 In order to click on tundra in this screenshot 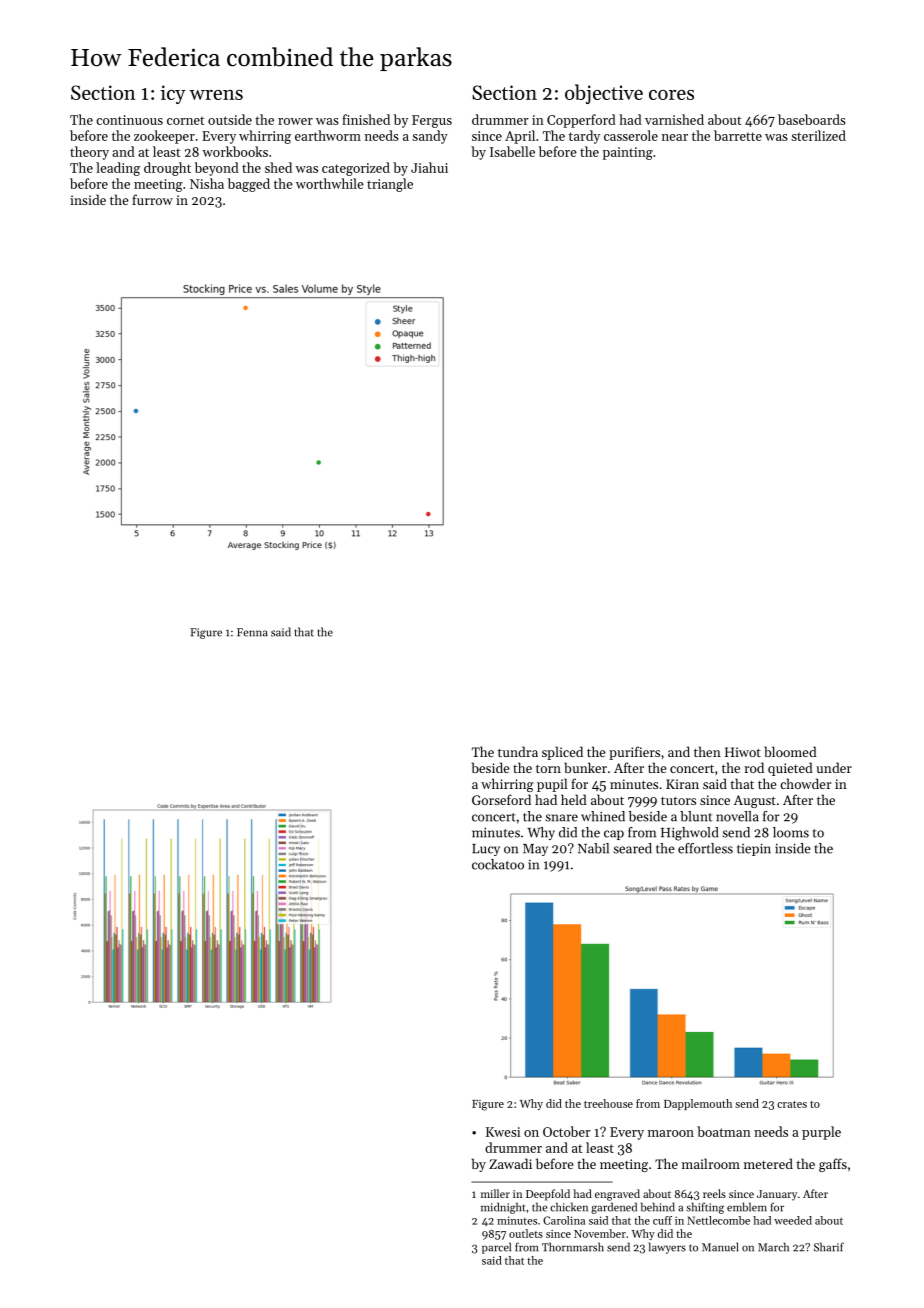, I will do `click(518, 751)`.
